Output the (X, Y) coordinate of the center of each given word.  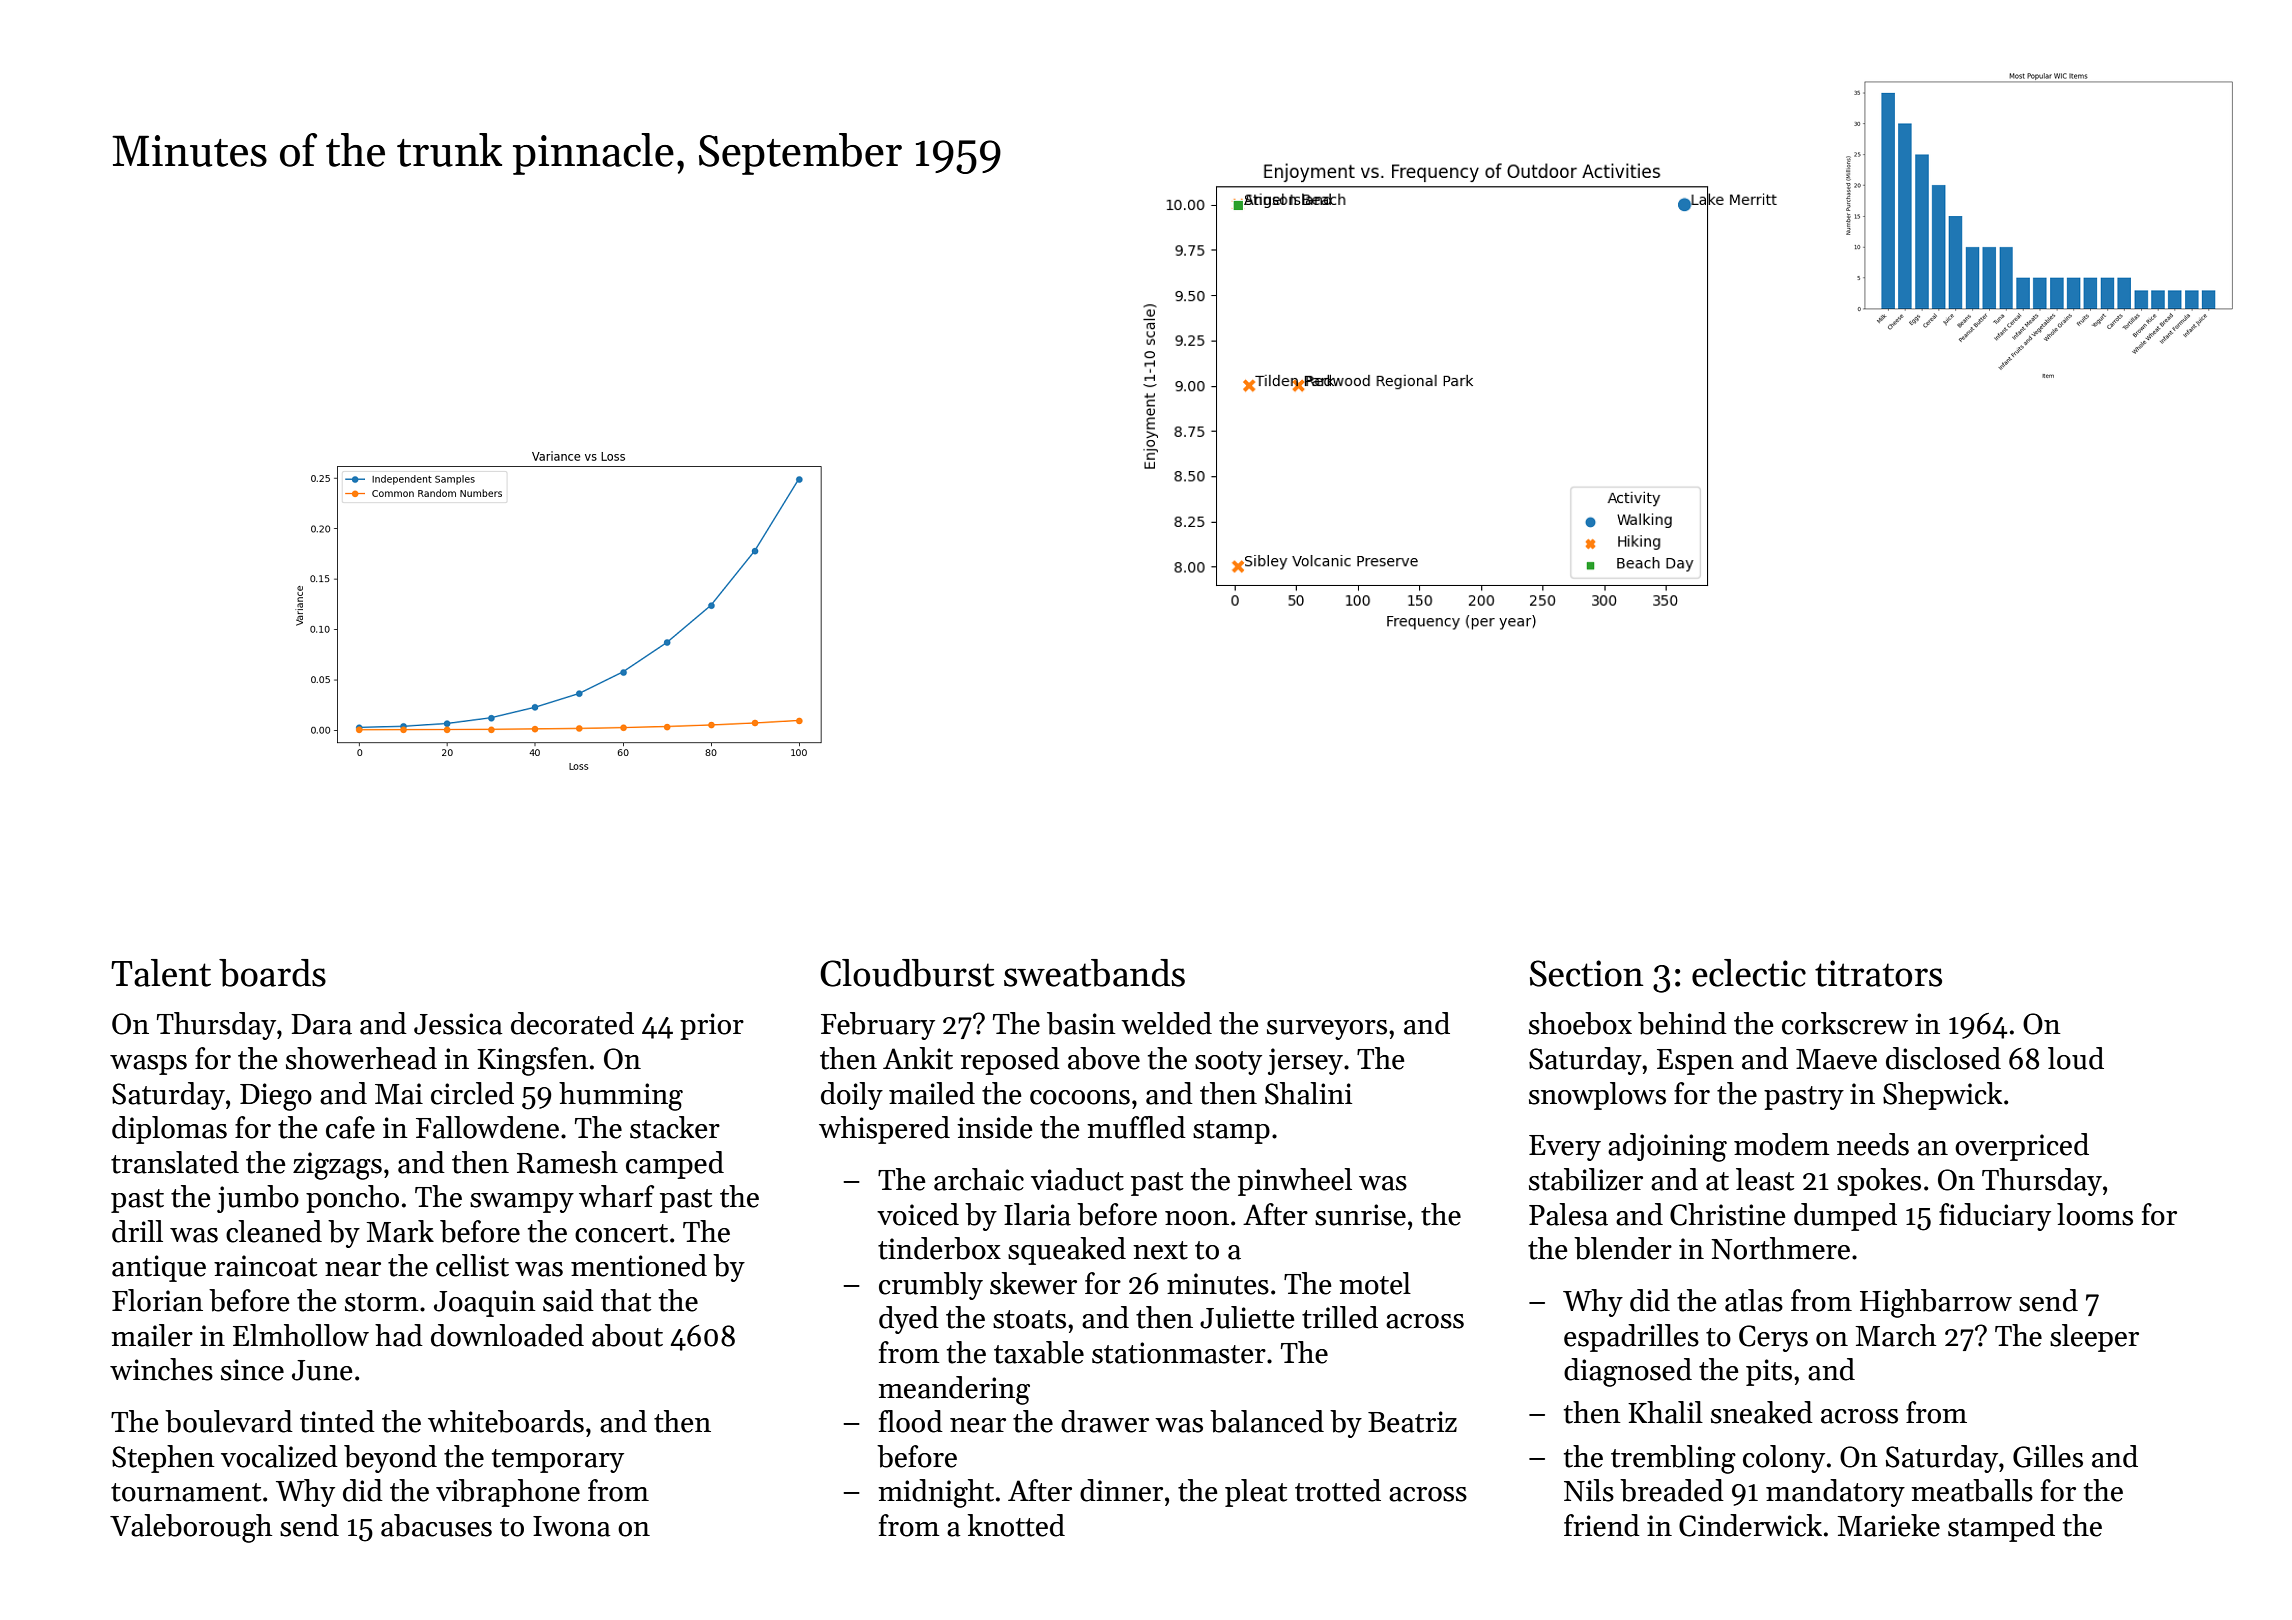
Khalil (1665, 1412)
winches (161, 1369)
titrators (1878, 973)
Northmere (1780, 1248)
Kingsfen (532, 1061)
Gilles (2048, 1456)
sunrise (1360, 1215)
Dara (321, 1024)
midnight (936, 1493)
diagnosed (1628, 1372)
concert (621, 1233)
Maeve (1836, 1059)
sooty (1228, 1063)
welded (1166, 1023)
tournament (186, 1492)
